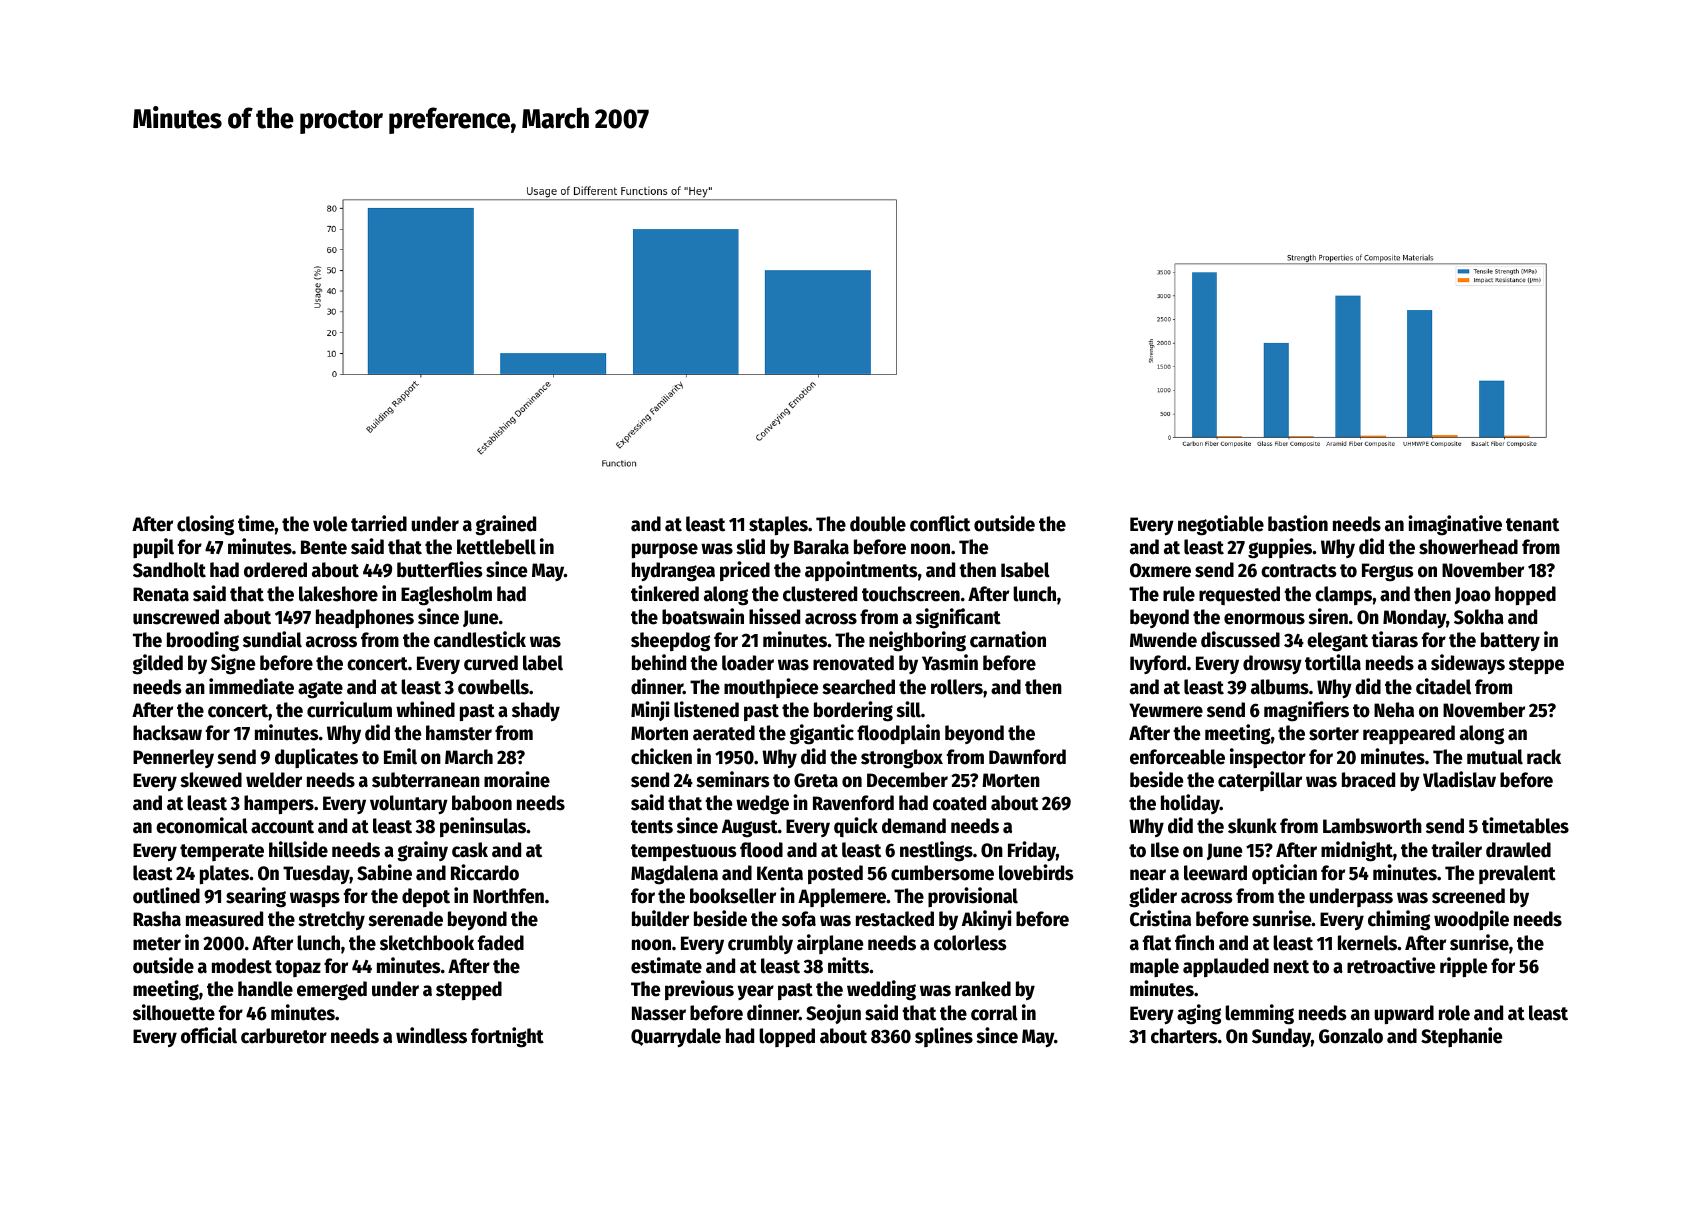  Describe the element at coordinates (936, 851) in the document. I see `nestlings` at that location.
